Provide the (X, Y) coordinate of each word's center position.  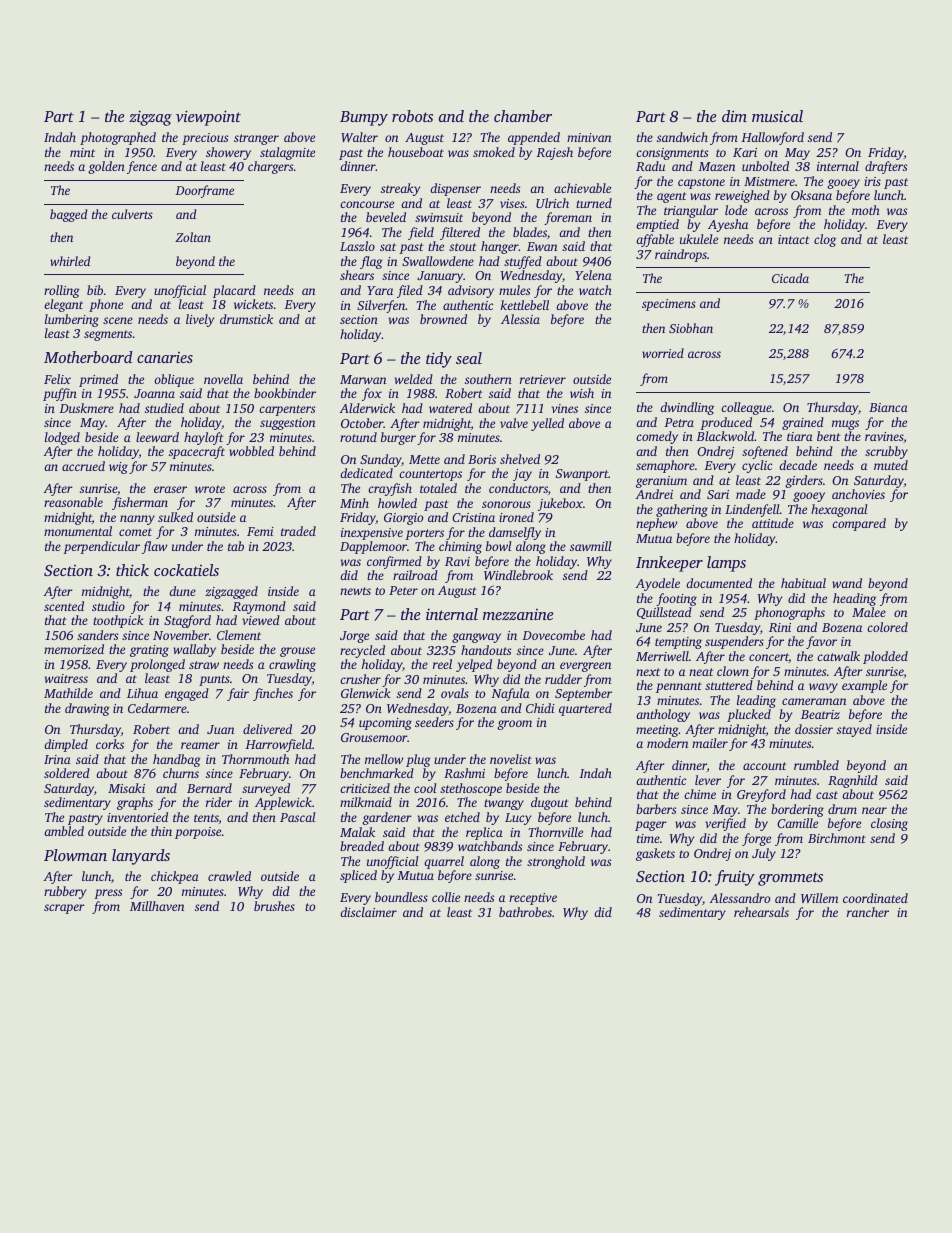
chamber (523, 116)
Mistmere (769, 181)
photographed (118, 138)
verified (725, 824)
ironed (516, 517)
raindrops (681, 255)
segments (108, 335)
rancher (868, 912)
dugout (550, 803)
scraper (64, 909)
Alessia (520, 319)
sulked (175, 517)
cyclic (757, 466)
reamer (200, 745)
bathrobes (525, 912)
